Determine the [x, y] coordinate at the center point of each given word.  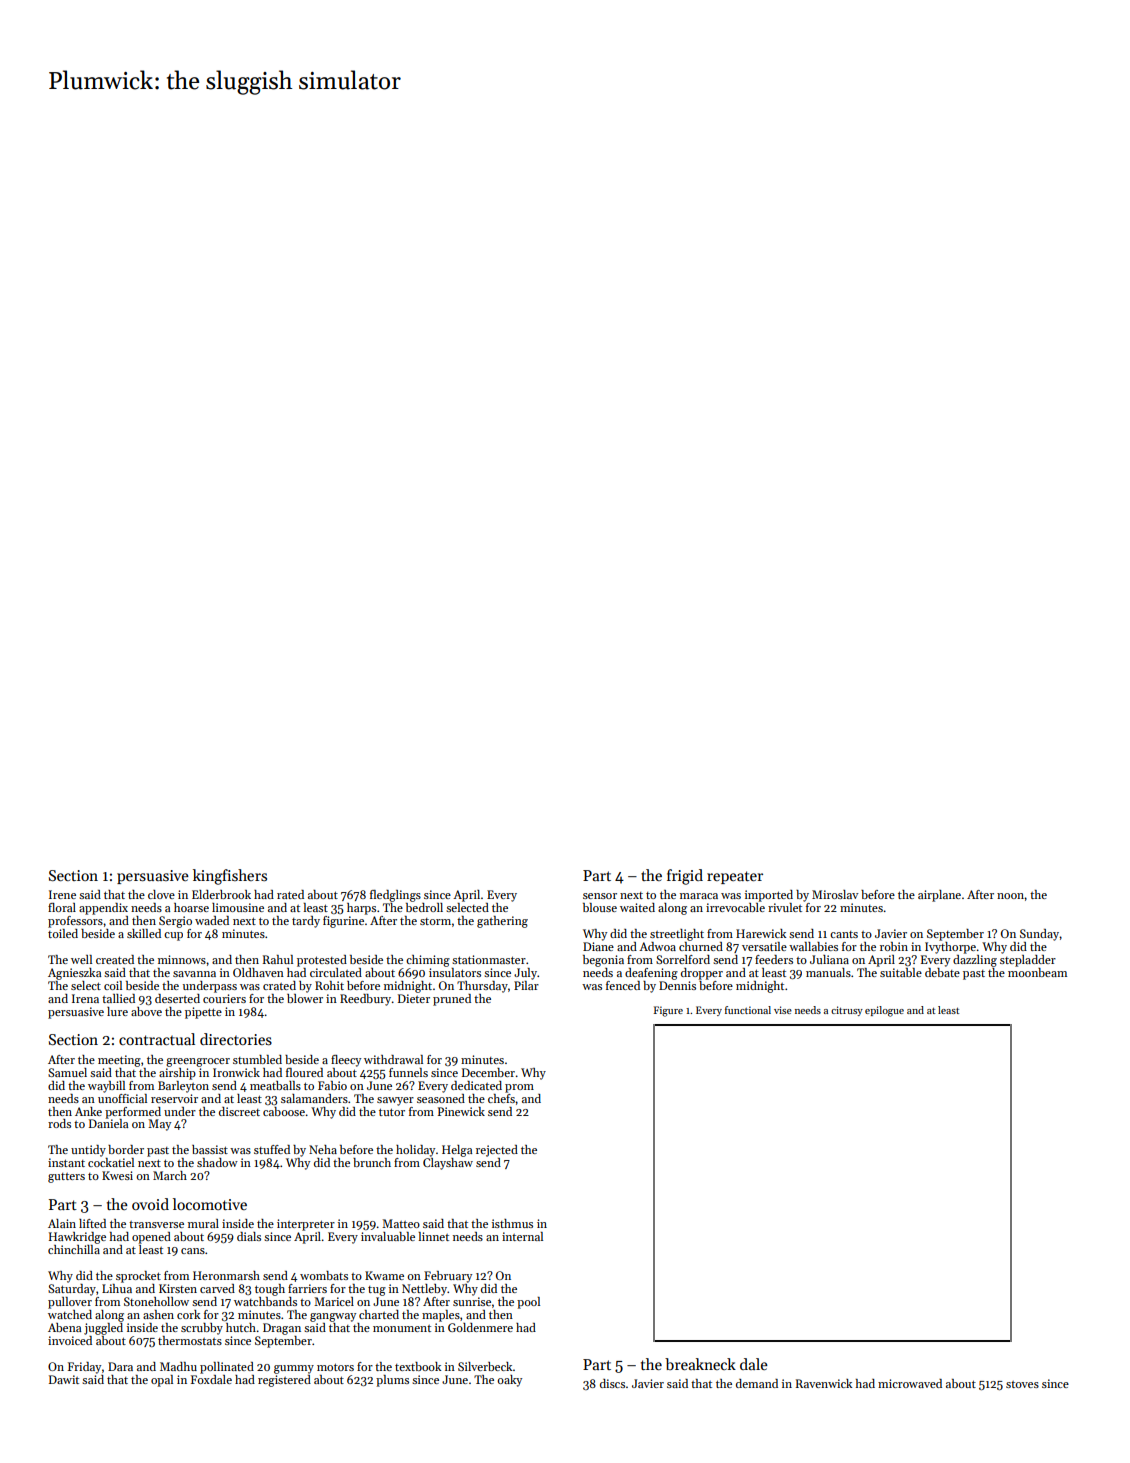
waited [637, 907]
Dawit [64, 1379]
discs [612, 1383]
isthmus [512, 1223]
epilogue [884, 1011]
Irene [62, 894]
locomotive [210, 1204]
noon [1011, 896]
